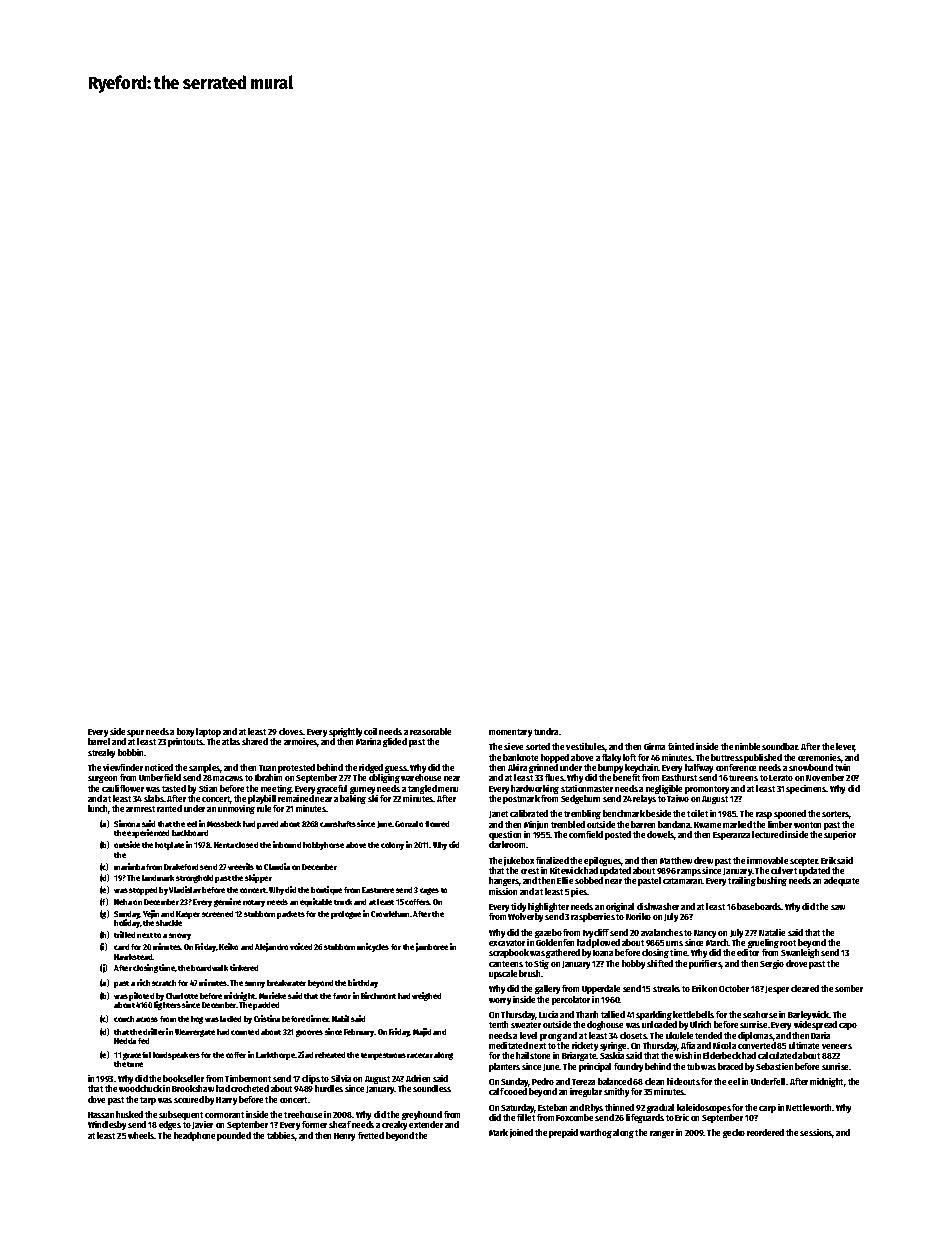 The width and height of the screenshot is (952, 1233). Describe the element at coordinates (422, 789) in the screenshot. I see `tangled` at that location.
